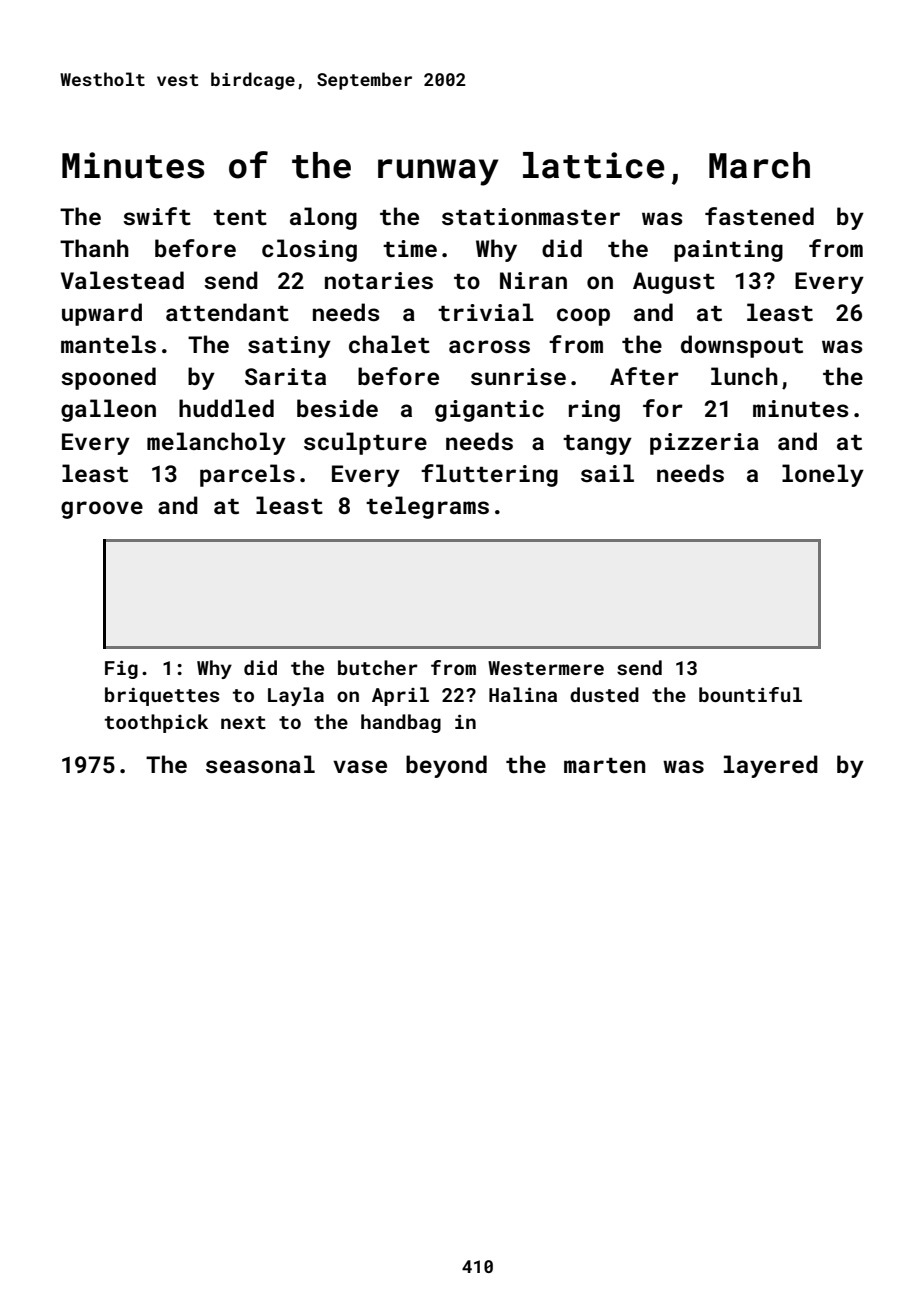  What do you see at coordinates (378, 667) in the screenshot?
I see `butcher` at bounding box center [378, 667].
